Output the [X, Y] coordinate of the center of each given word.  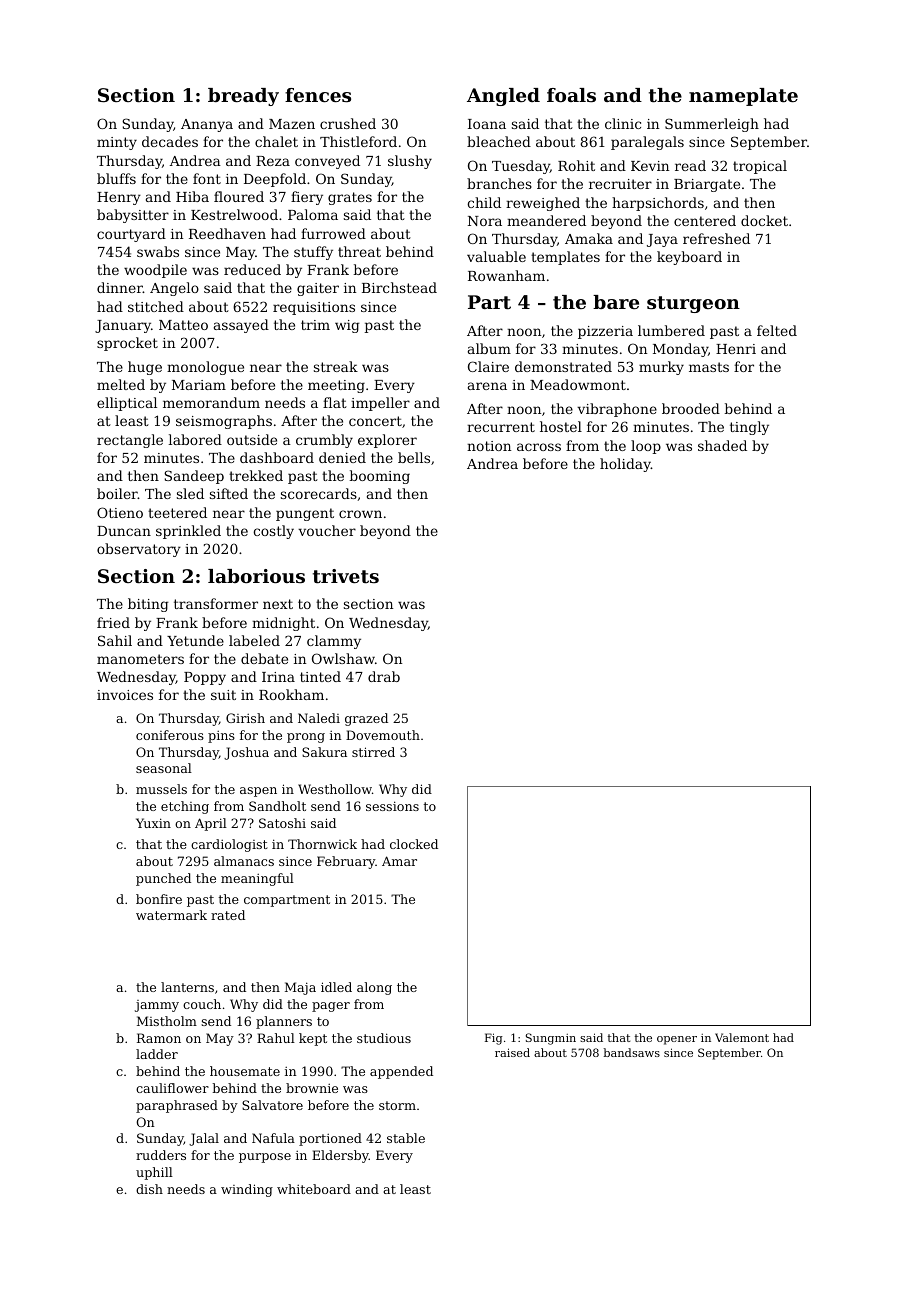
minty [117, 143]
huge [145, 368]
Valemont [742, 1037]
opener [677, 1040]
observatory [139, 550]
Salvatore [272, 1105]
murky [661, 368]
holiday [625, 465]
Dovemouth [383, 735]
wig [347, 326]
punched [163, 879]
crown [360, 514]
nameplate [743, 97]
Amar [399, 861]
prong [306, 738]
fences [318, 95]
